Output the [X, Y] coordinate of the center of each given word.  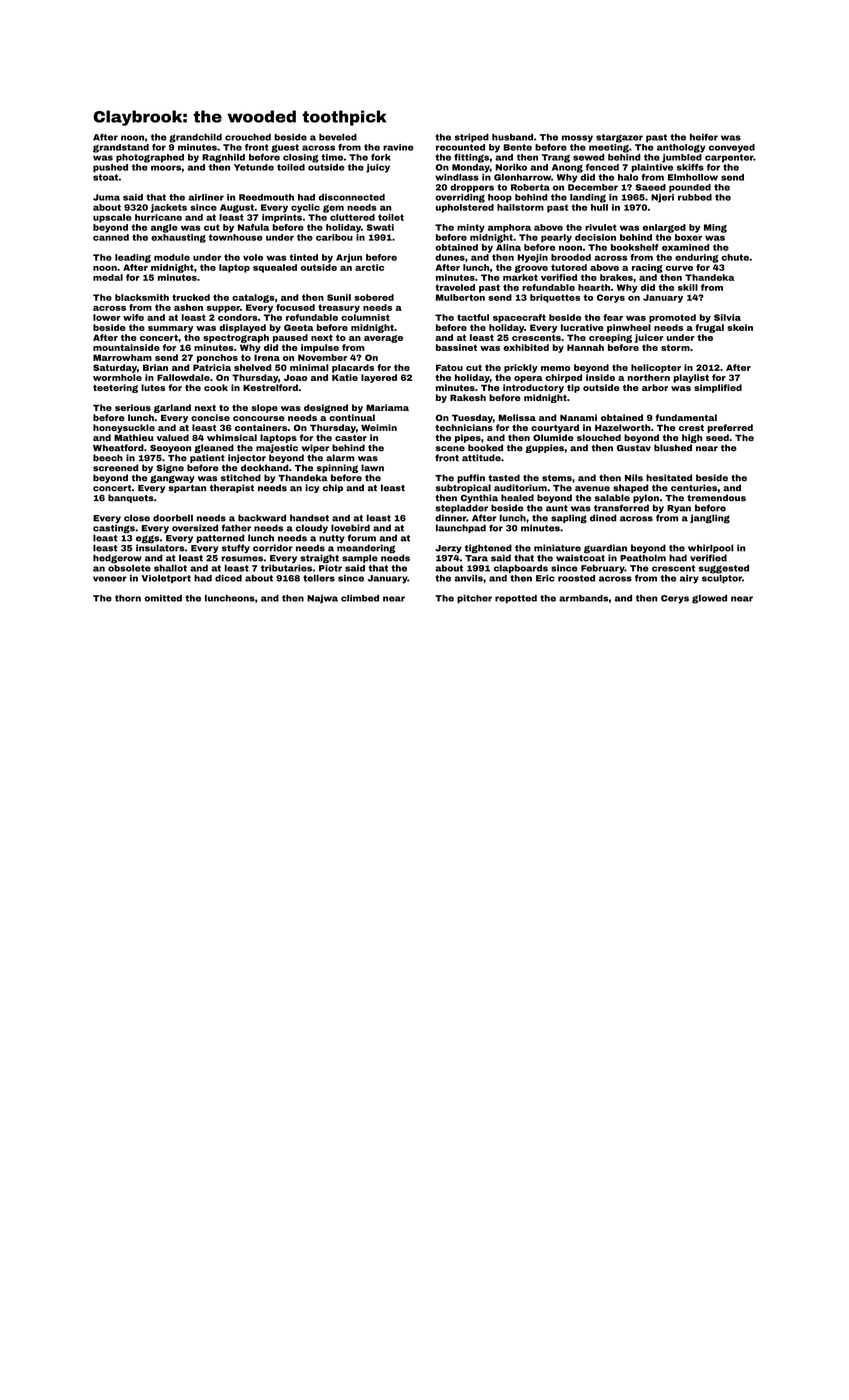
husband [512, 137]
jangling [710, 518]
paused [290, 338]
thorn [128, 598]
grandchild [196, 138]
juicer [649, 338]
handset [309, 518]
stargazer [619, 138]
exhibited [526, 347]
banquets [131, 498]
